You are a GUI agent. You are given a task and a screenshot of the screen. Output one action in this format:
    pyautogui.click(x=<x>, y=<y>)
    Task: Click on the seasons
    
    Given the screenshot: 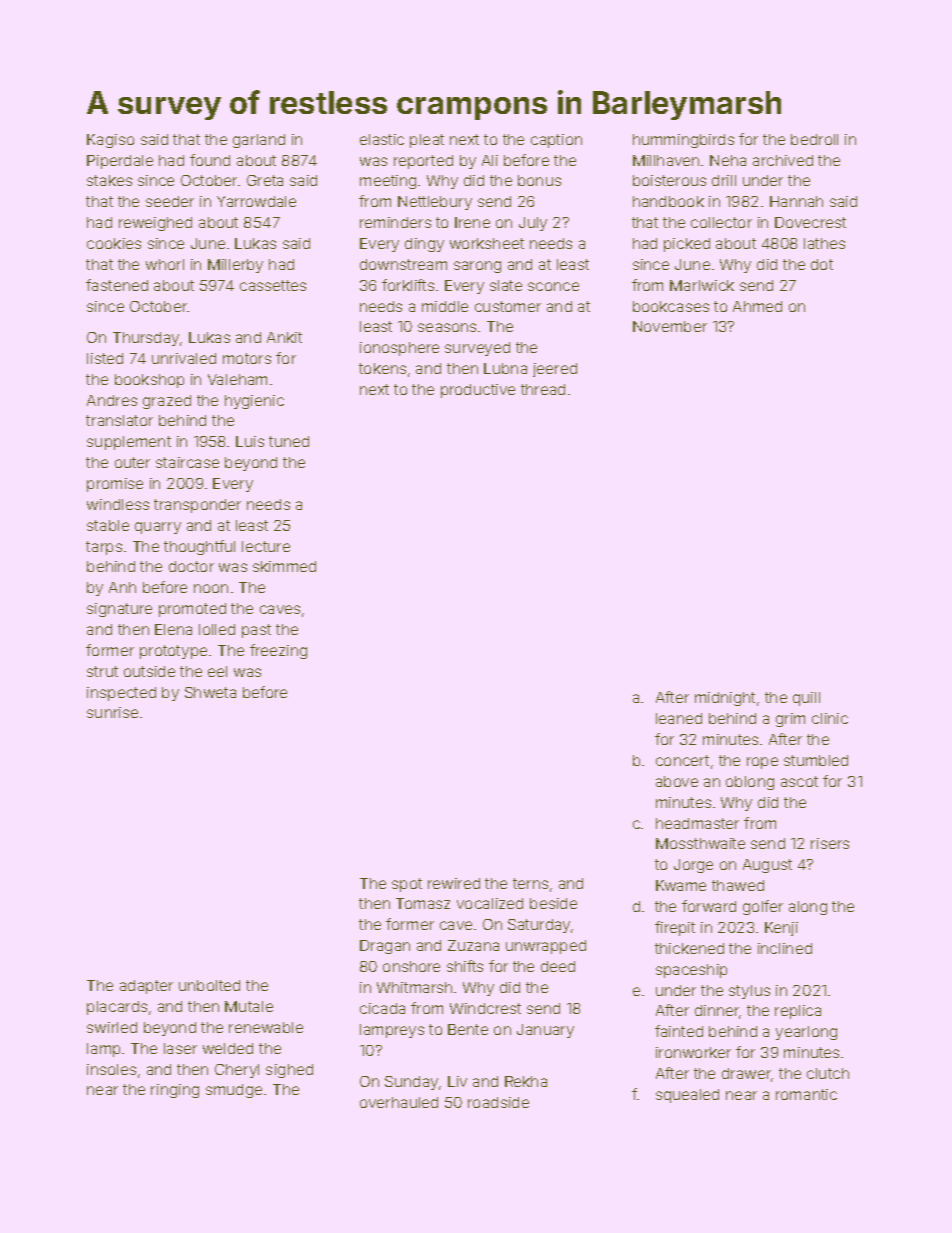 What is the action you would take?
    pyautogui.click(x=447, y=327)
